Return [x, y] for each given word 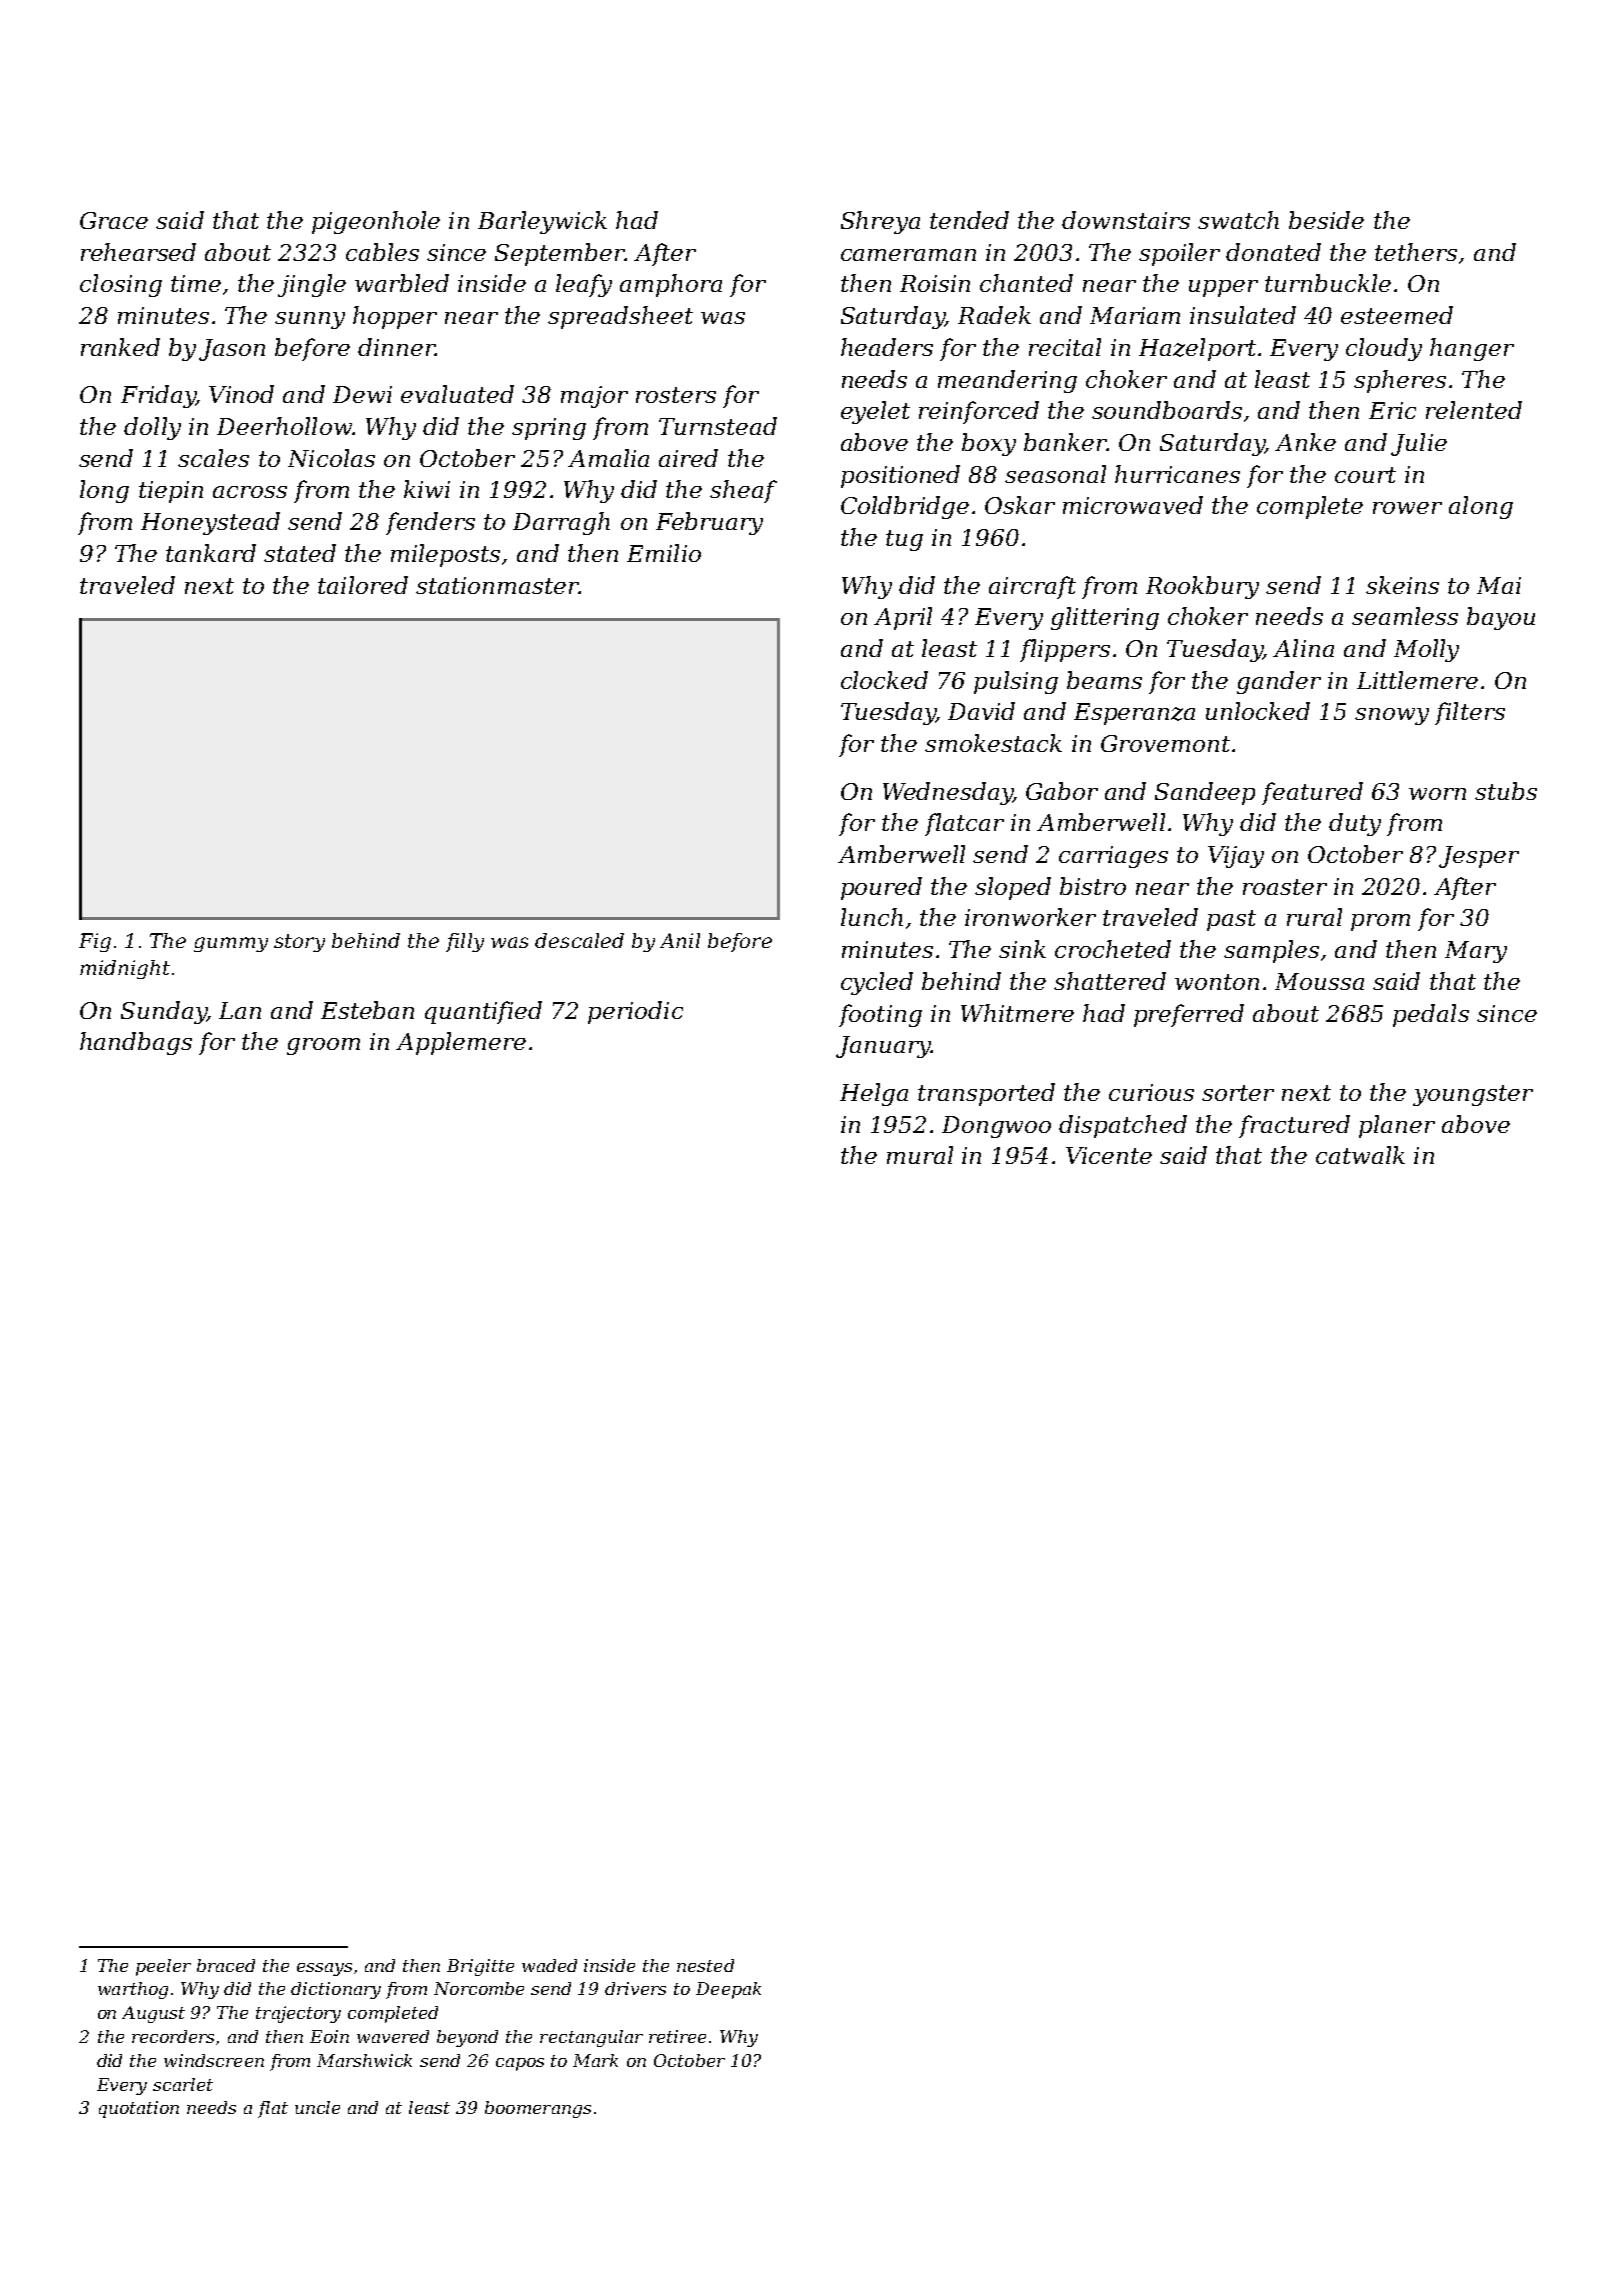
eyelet [875, 412]
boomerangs [538, 2109]
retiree [677, 2036]
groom [323, 1046]
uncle [317, 2107]
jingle [312, 285]
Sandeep [1205, 793]
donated [1273, 252]
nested [705, 1965]
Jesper [1479, 857]
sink [1022, 949]
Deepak [728, 1990]
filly [465, 942]
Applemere [461, 1043]
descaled [579, 940]
